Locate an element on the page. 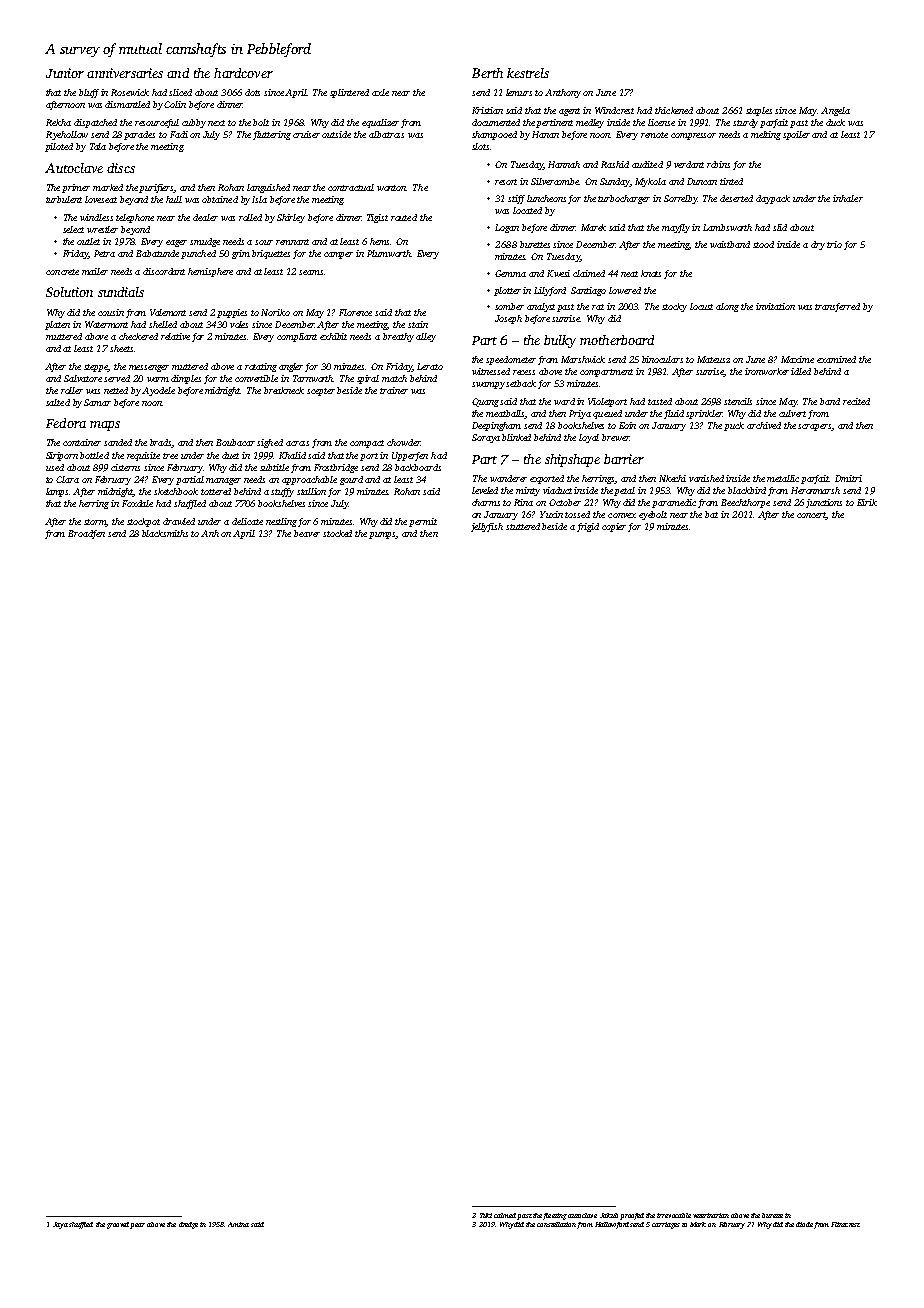 This document has height=1308, width=924. Yuki is located at coordinates (486, 1215).
